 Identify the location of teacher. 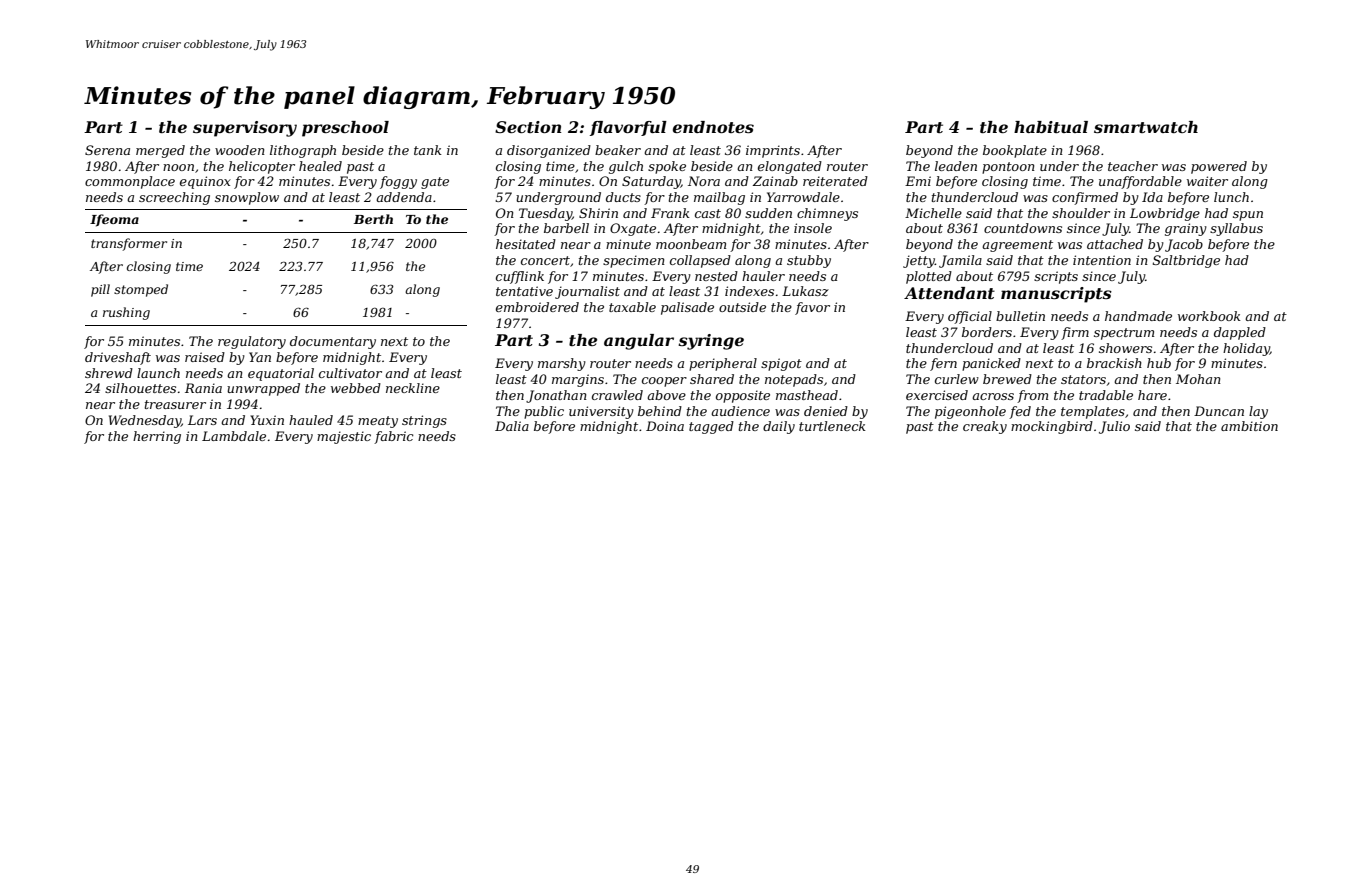
(1133, 166).
